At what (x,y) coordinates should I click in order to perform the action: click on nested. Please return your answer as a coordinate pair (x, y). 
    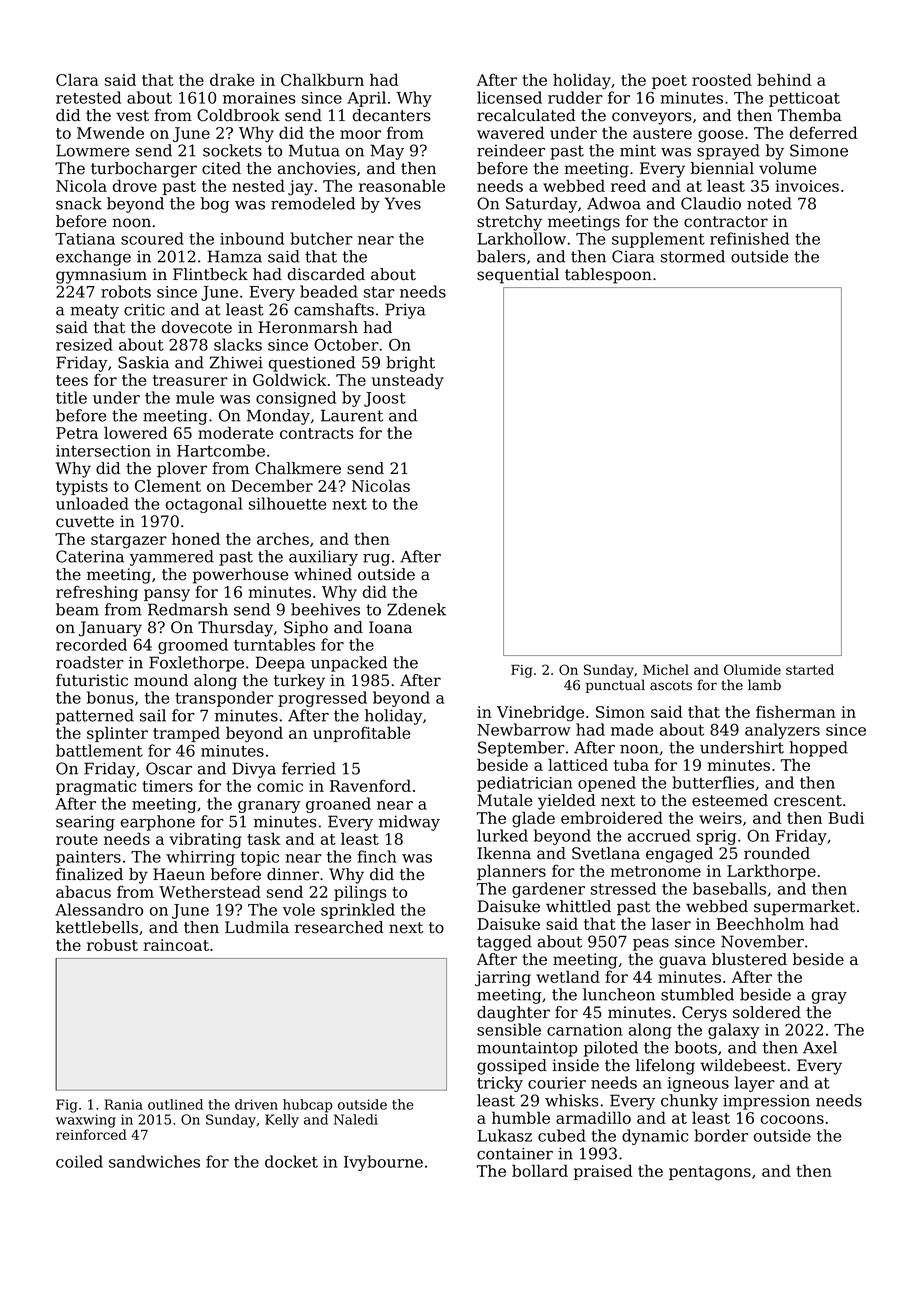
    Looking at the image, I should click on (258, 185).
